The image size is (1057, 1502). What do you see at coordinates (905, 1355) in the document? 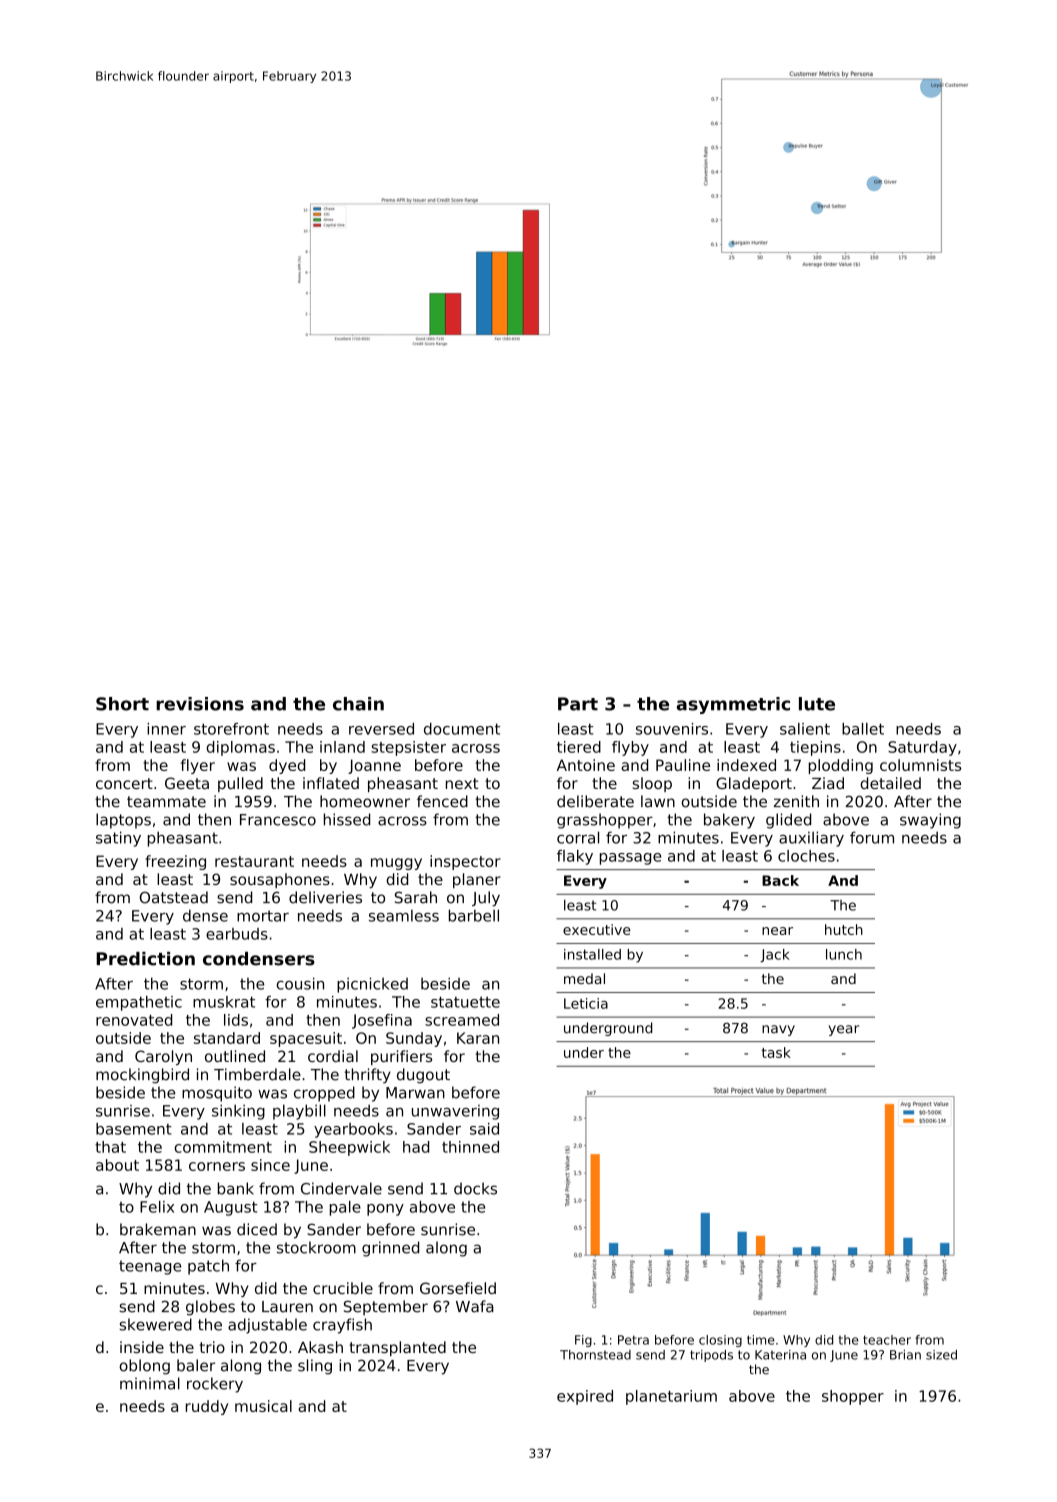
I see `Brian` at bounding box center [905, 1355].
